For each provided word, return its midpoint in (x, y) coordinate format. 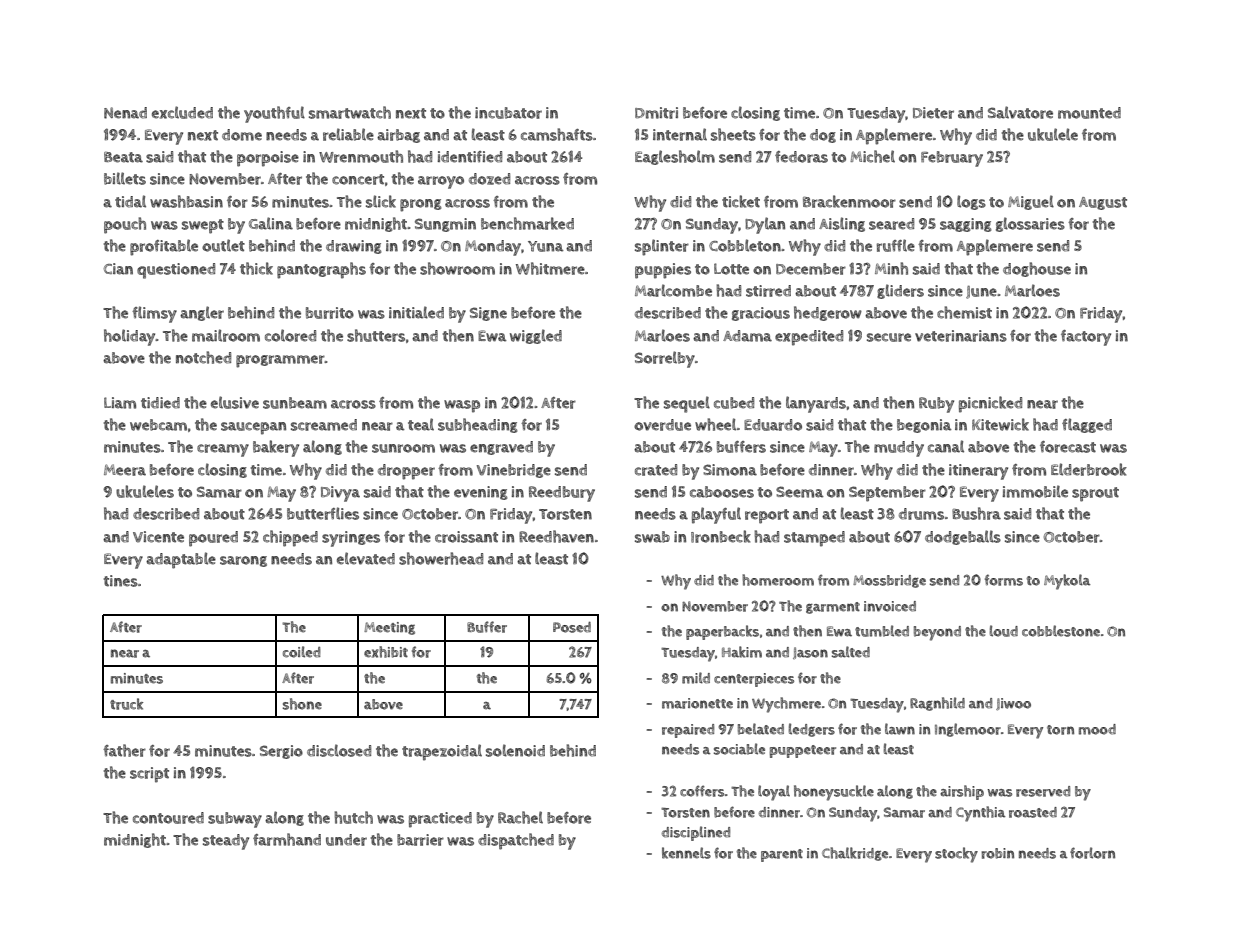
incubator (508, 113)
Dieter (933, 113)
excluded (182, 112)
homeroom (778, 580)
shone (302, 704)
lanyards (816, 404)
